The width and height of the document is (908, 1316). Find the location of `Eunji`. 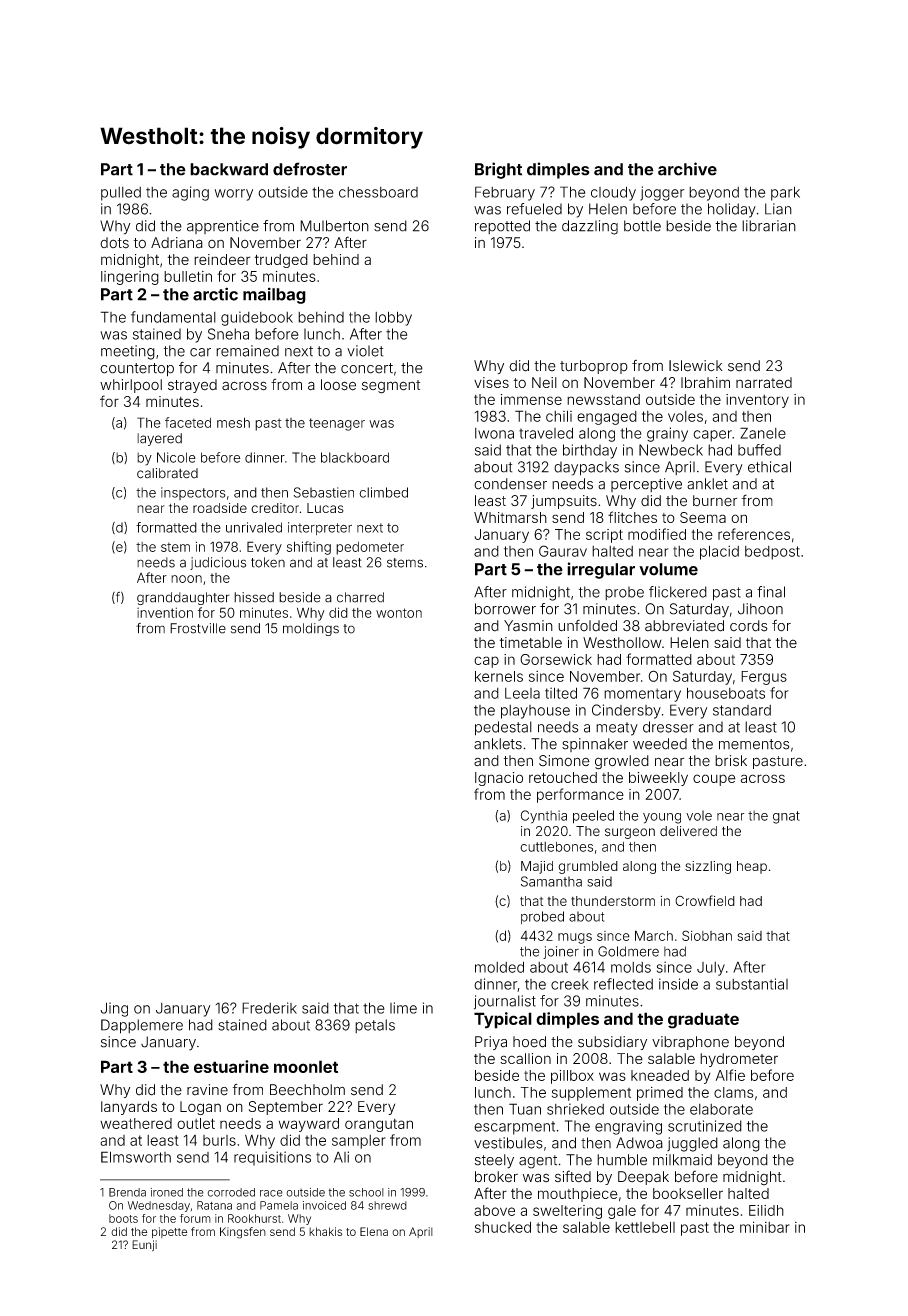

Eunji is located at coordinates (144, 1246).
